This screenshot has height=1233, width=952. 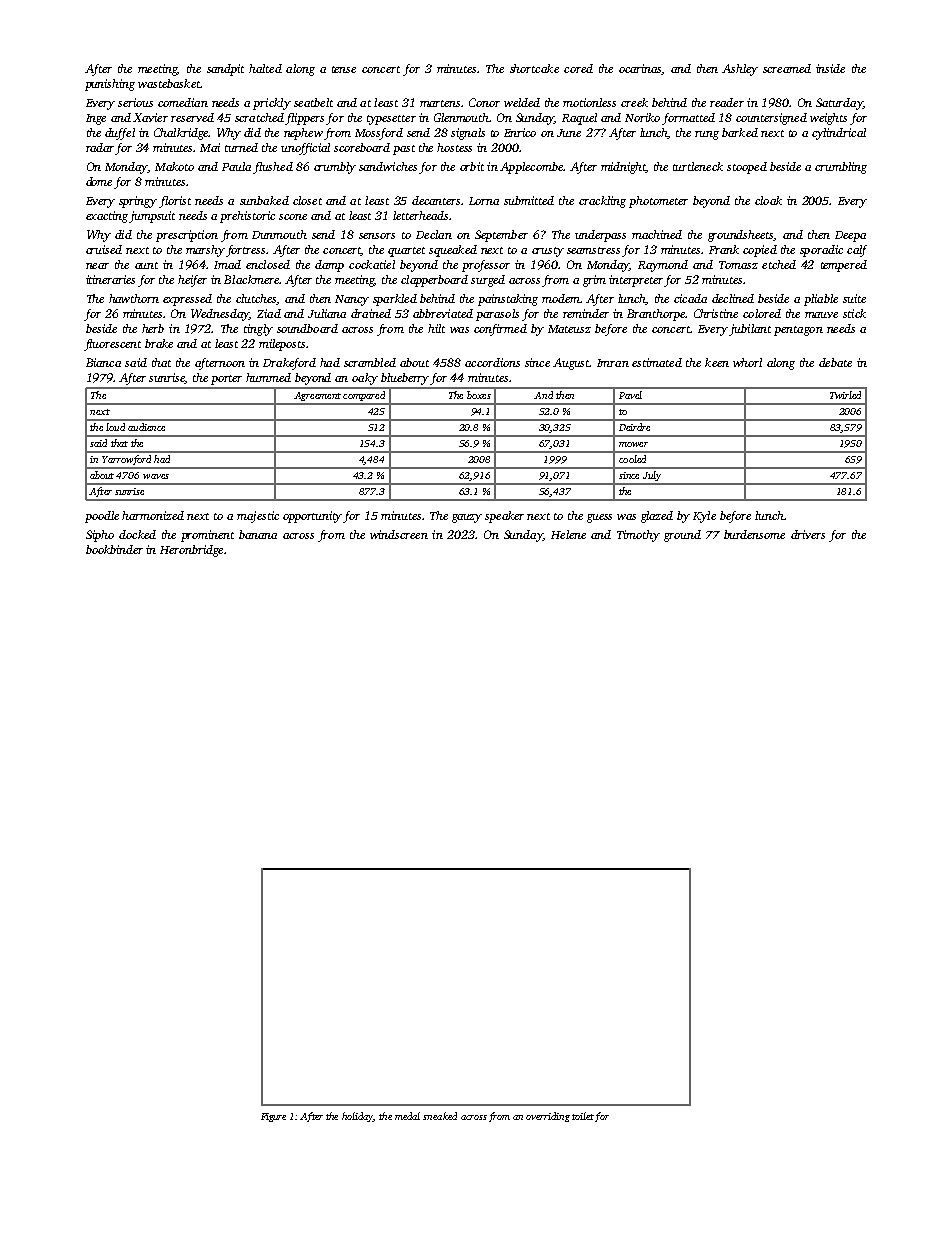 I want to click on shortcake, so click(x=534, y=68).
